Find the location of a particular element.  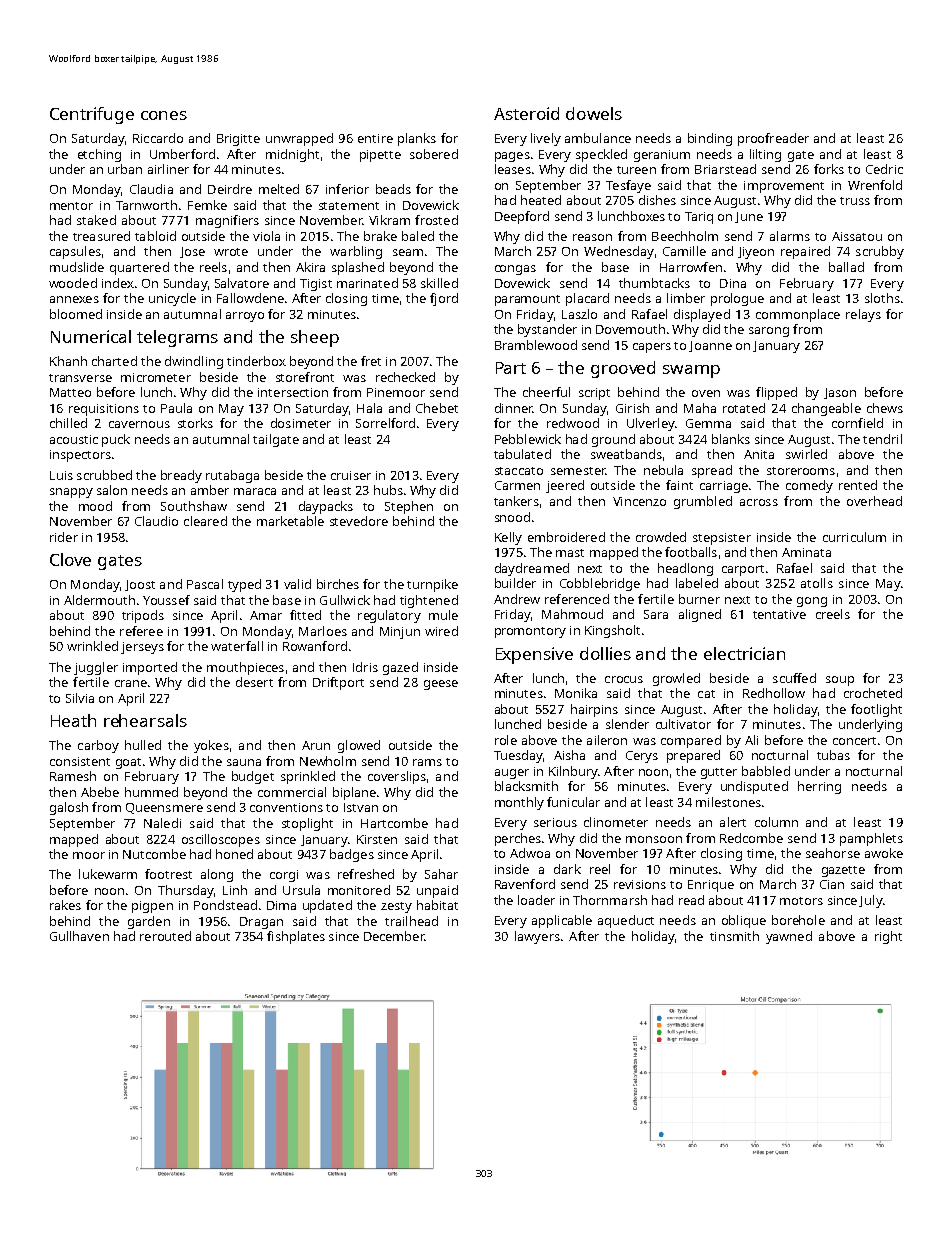

hulled is located at coordinates (143, 745).
